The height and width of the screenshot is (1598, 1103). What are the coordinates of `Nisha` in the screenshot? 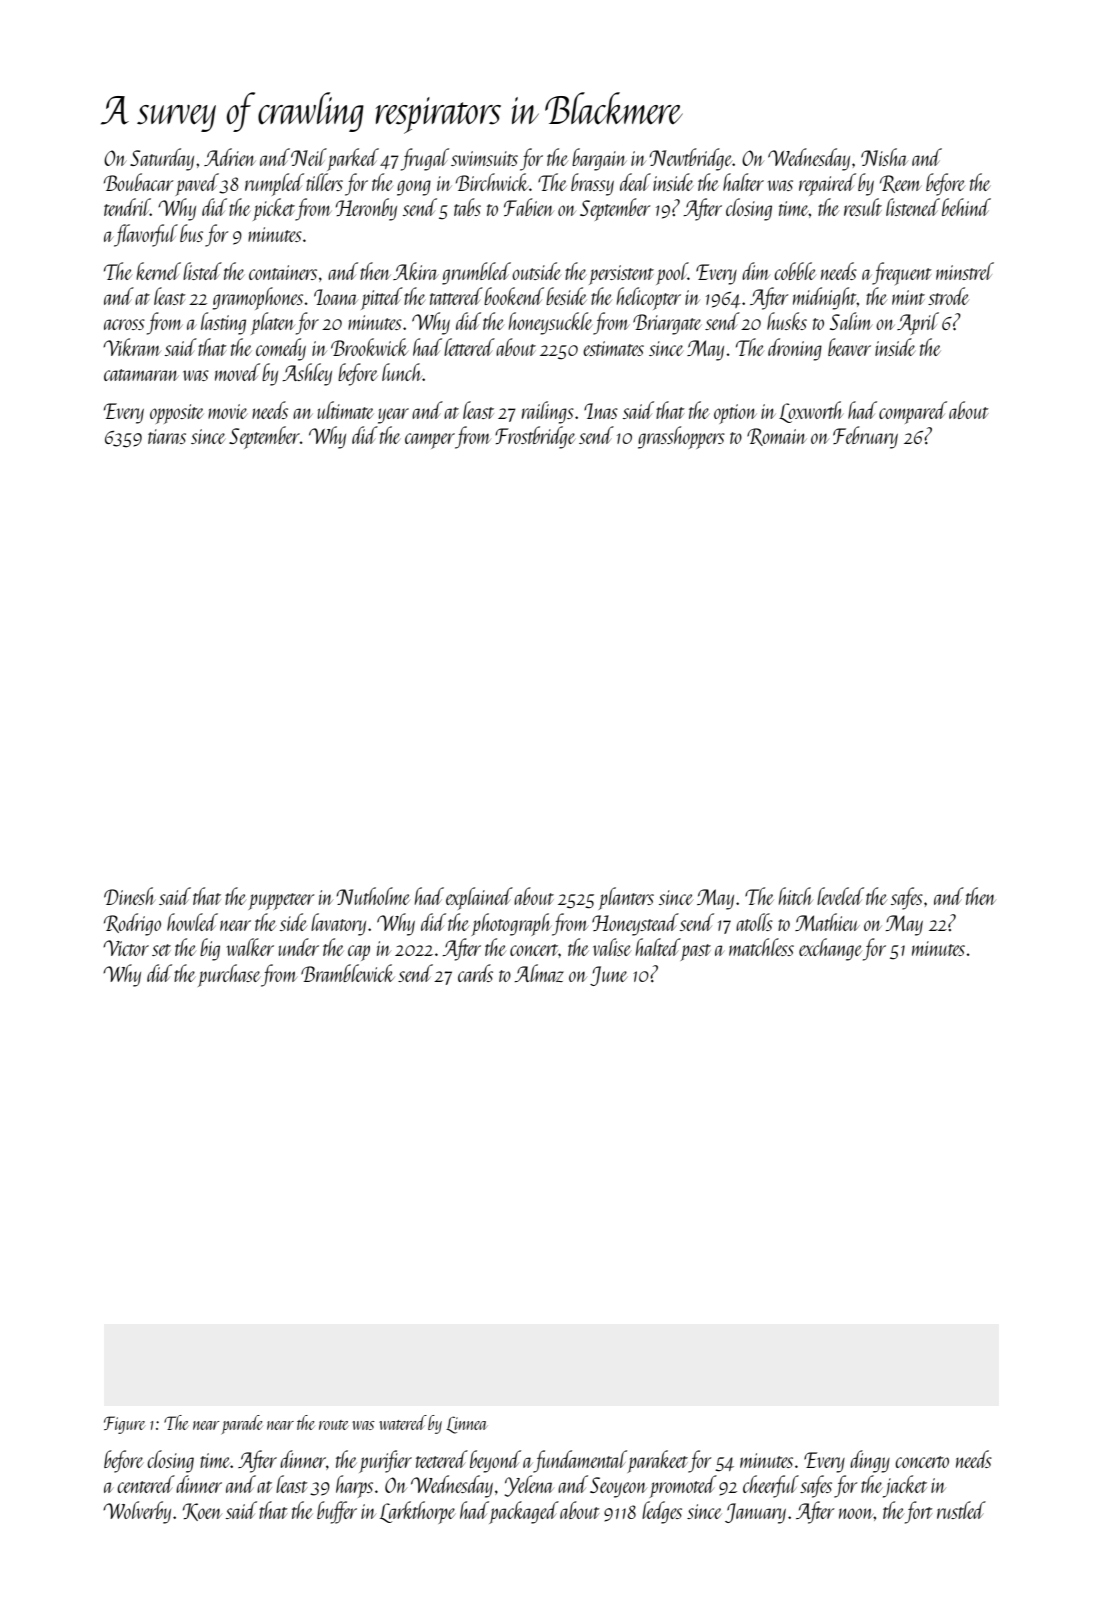 It's located at (884, 157).
